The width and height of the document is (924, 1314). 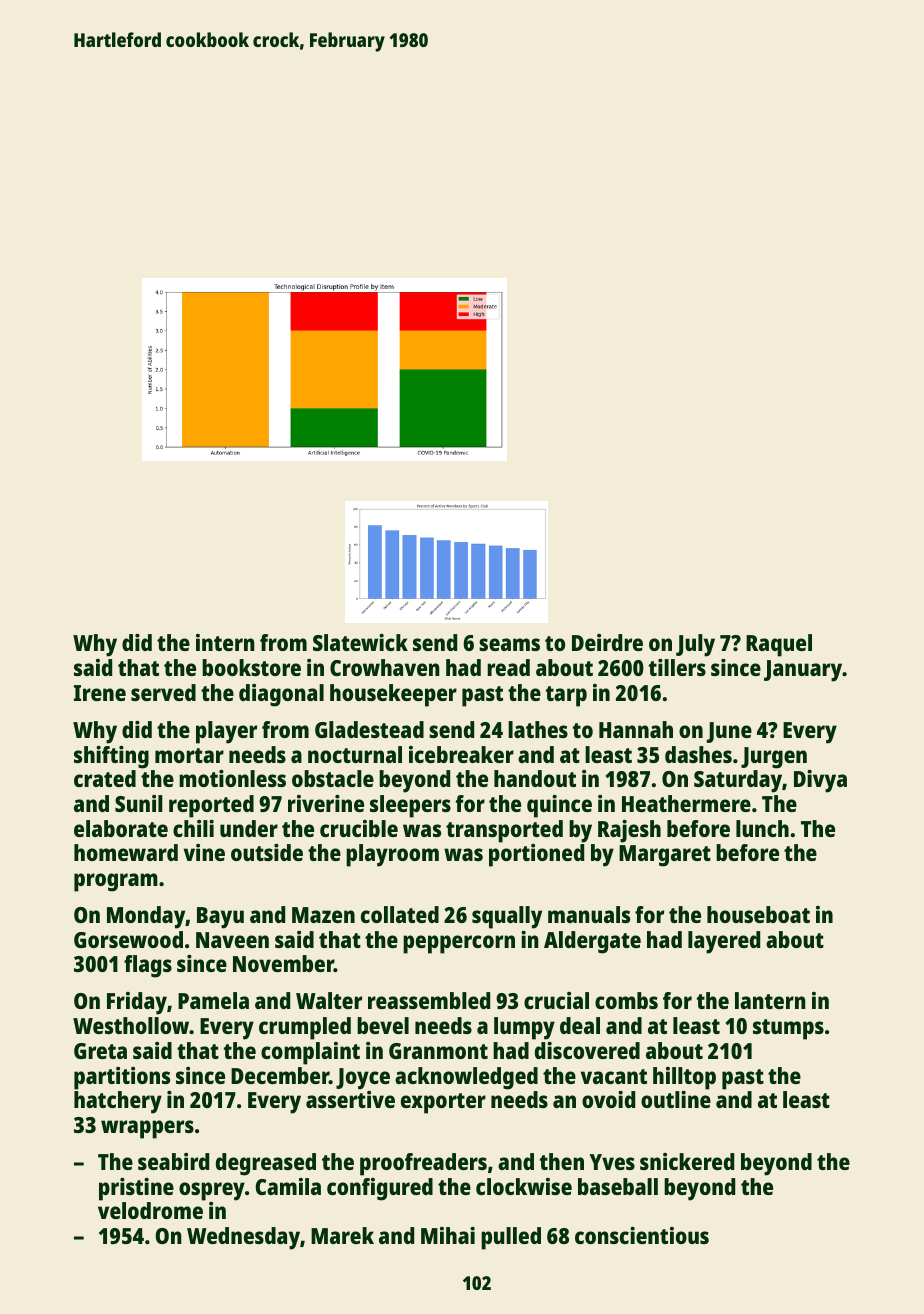 I want to click on lunch, so click(x=762, y=828).
